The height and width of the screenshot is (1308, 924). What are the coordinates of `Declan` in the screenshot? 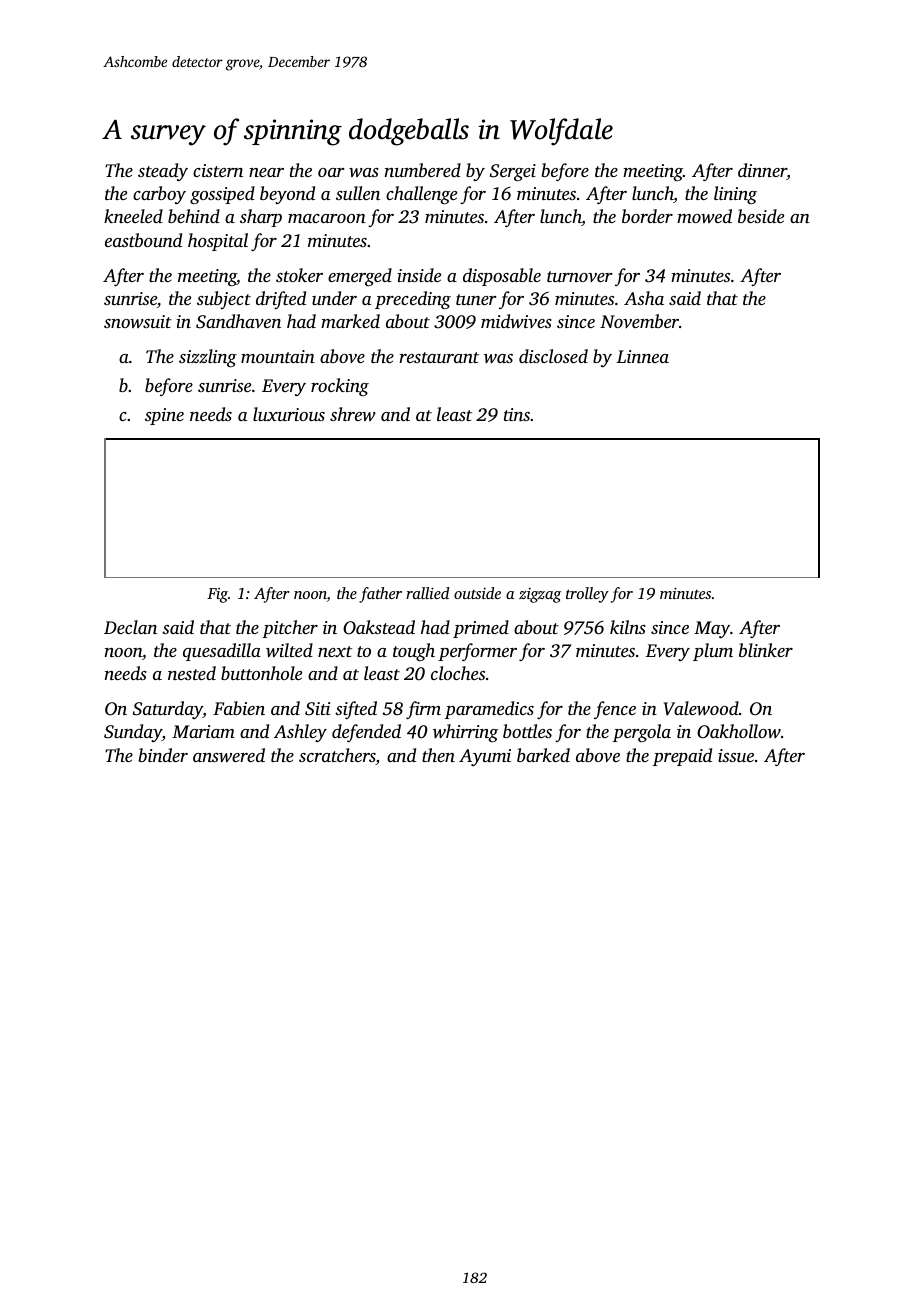 It's located at (130, 627).
